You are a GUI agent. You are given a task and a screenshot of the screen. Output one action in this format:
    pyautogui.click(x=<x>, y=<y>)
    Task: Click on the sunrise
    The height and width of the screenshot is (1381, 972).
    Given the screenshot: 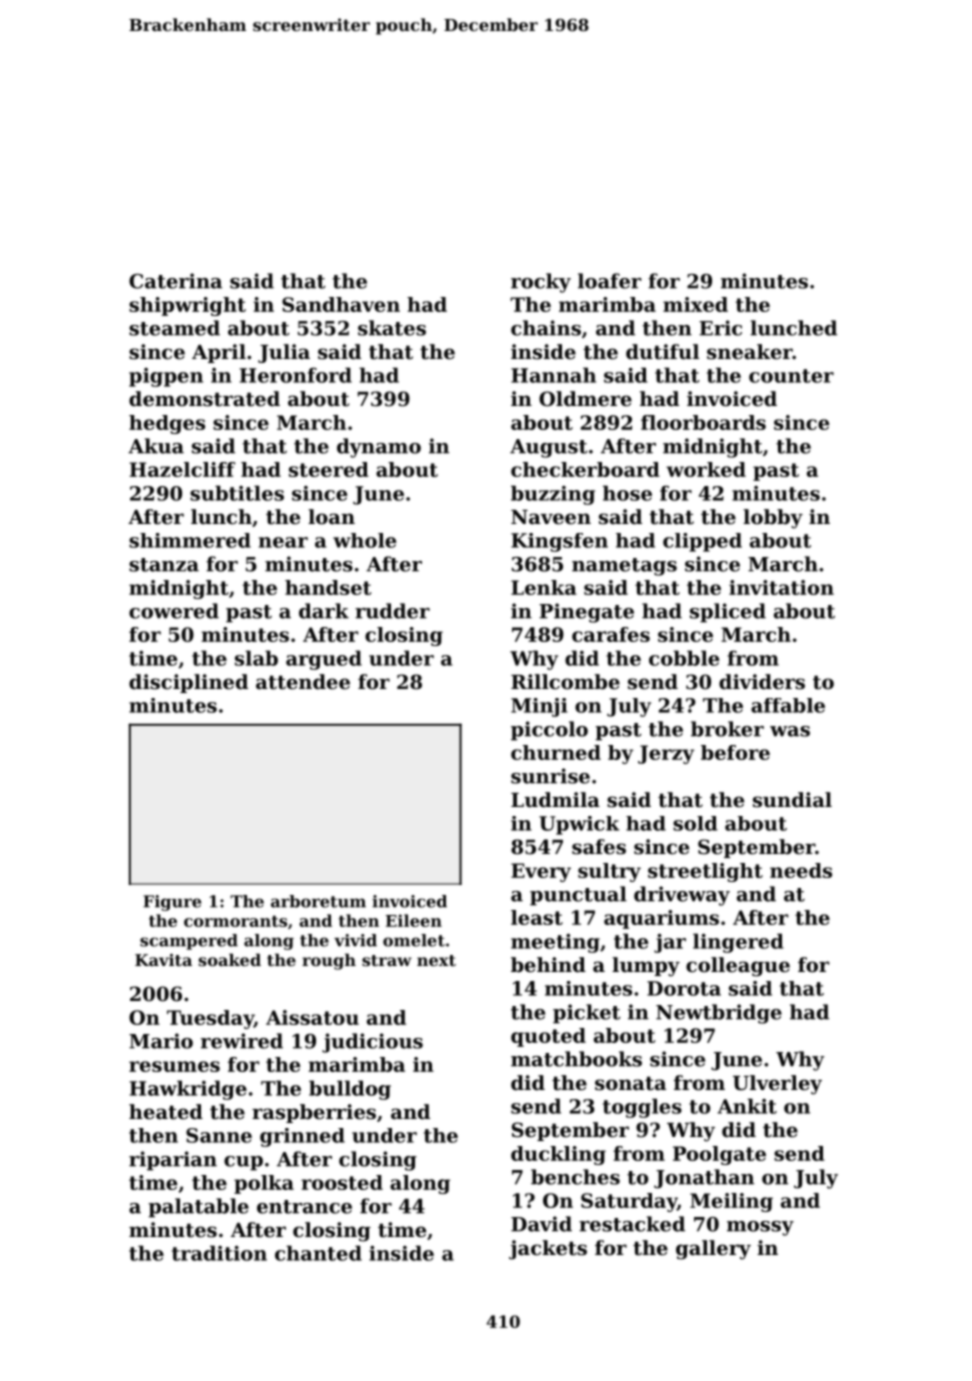 What is the action you would take?
    pyautogui.click(x=550, y=776)
